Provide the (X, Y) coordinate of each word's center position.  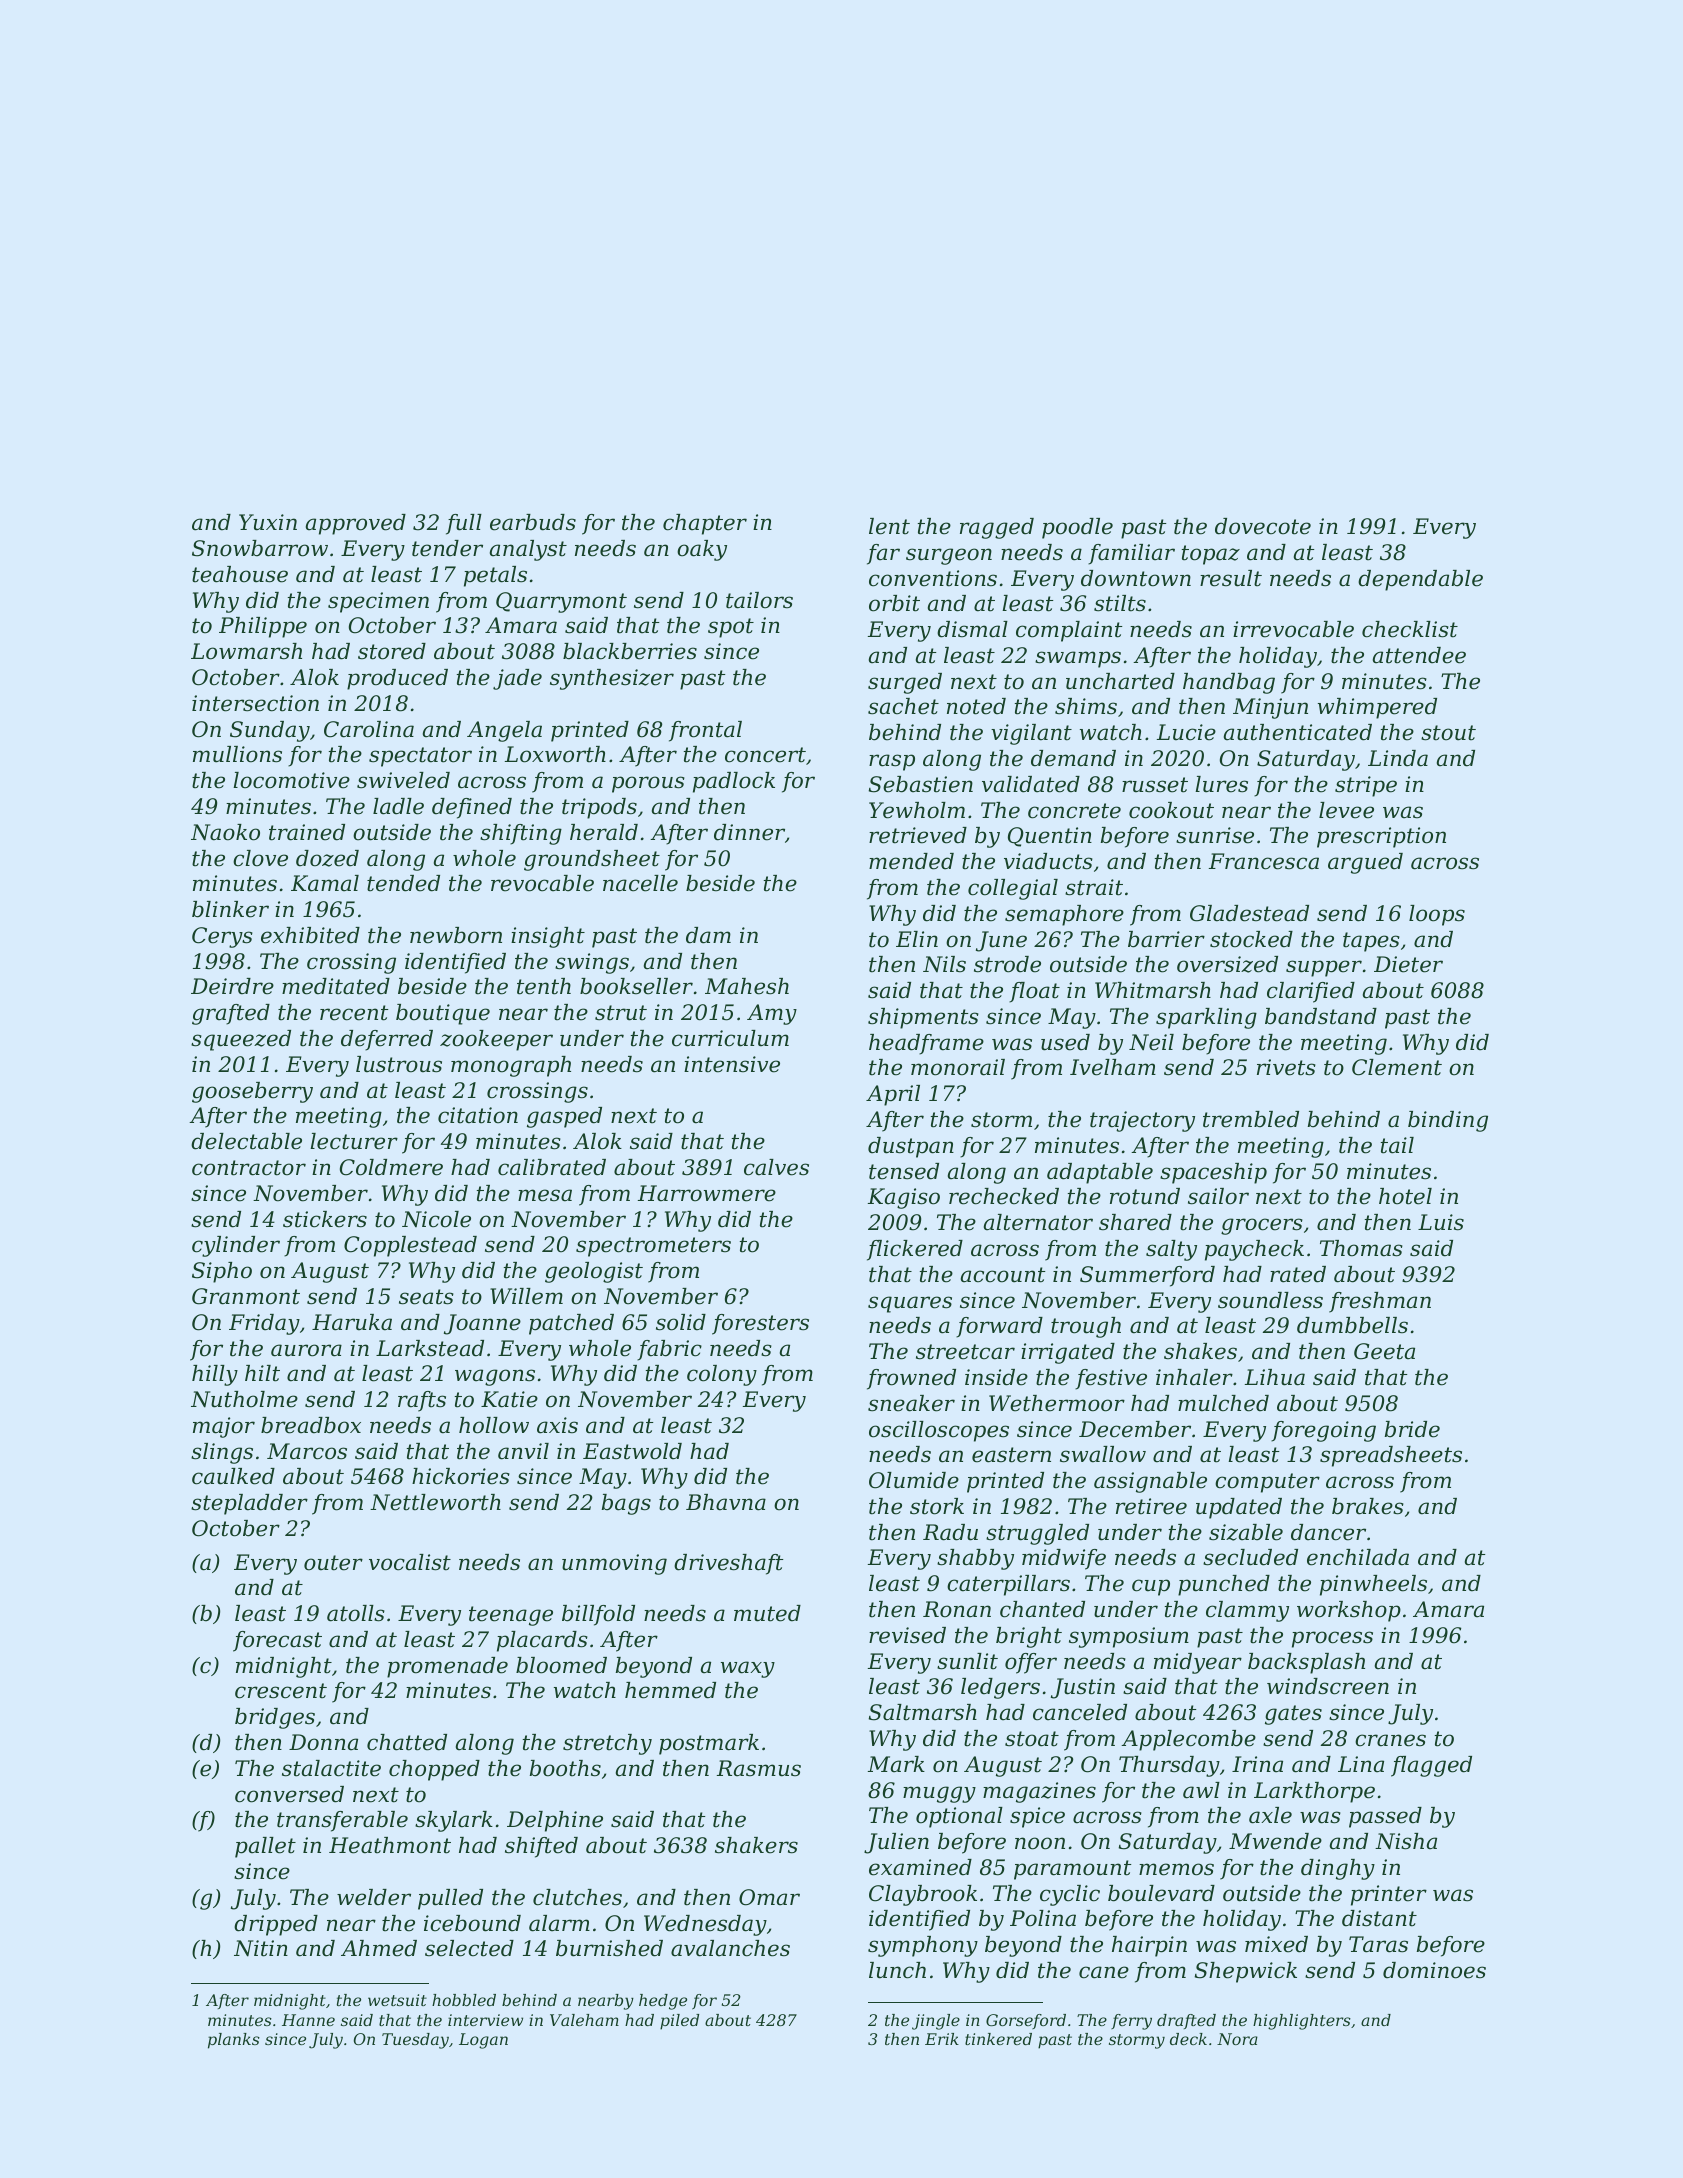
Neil (1151, 1042)
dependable (1420, 580)
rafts (422, 1401)
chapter (705, 524)
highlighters (1302, 2022)
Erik (942, 2039)
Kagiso (904, 1198)
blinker (230, 909)
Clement (1397, 1067)
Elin (917, 939)
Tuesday (415, 2041)
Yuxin (268, 522)
